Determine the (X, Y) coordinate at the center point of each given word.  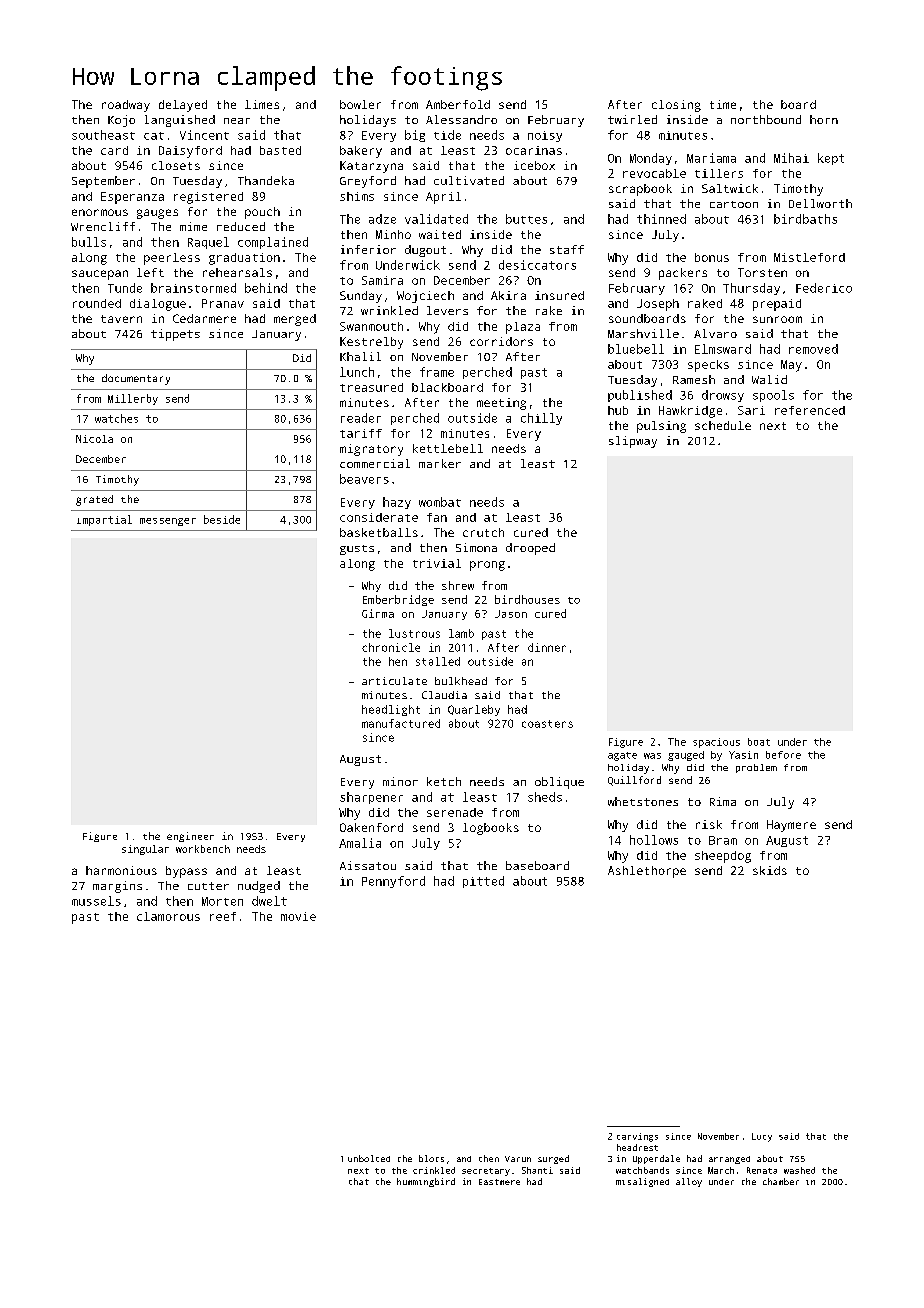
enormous (100, 212)
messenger (168, 522)
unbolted (369, 1158)
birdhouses (527, 599)
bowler (360, 104)
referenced (810, 410)
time (723, 104)
